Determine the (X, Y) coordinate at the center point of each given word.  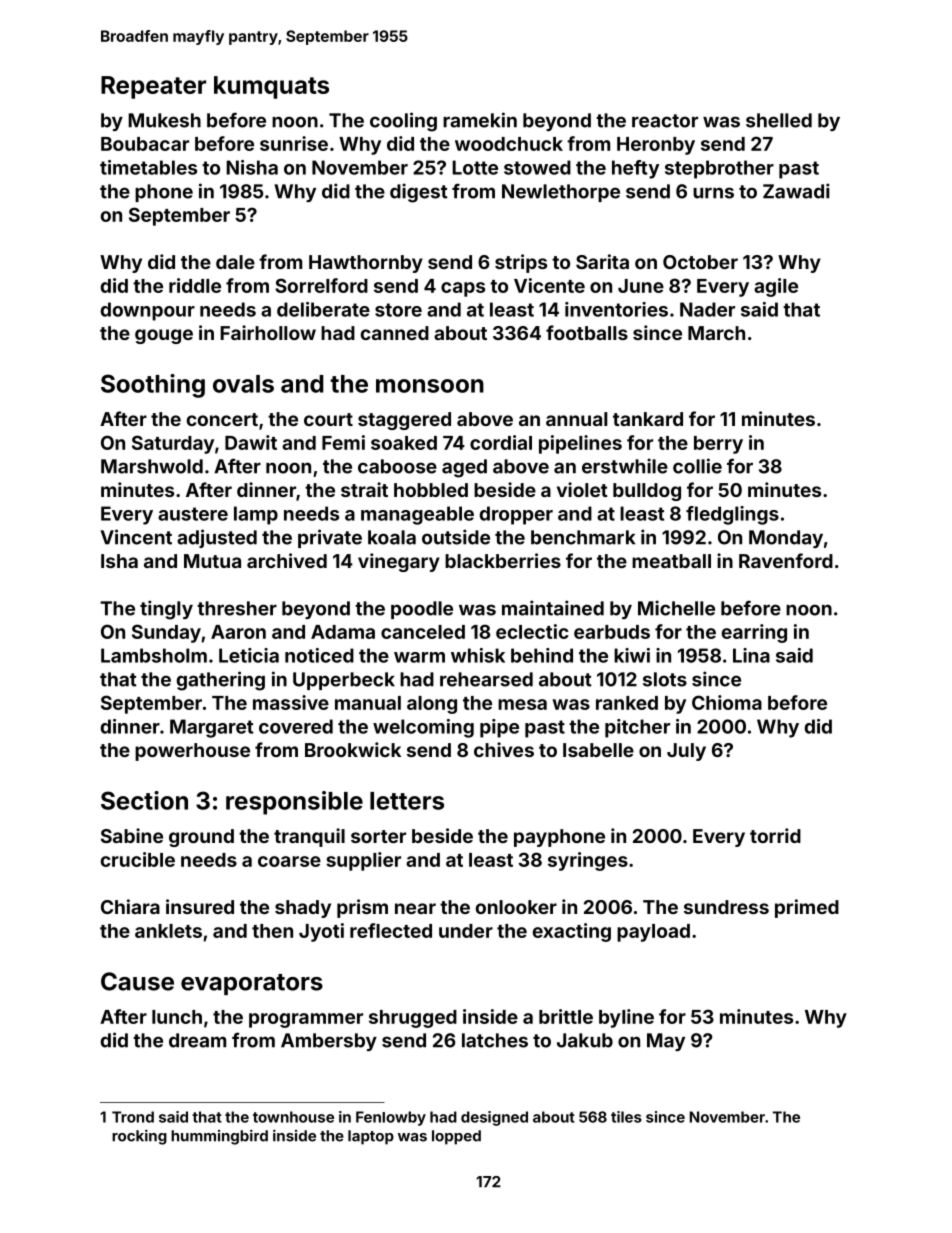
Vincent (136, 537)
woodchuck (509, 144)
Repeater (153, 87)
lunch (177, 1017)
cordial (501, 442)
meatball (671, 561)
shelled (779, 120)
